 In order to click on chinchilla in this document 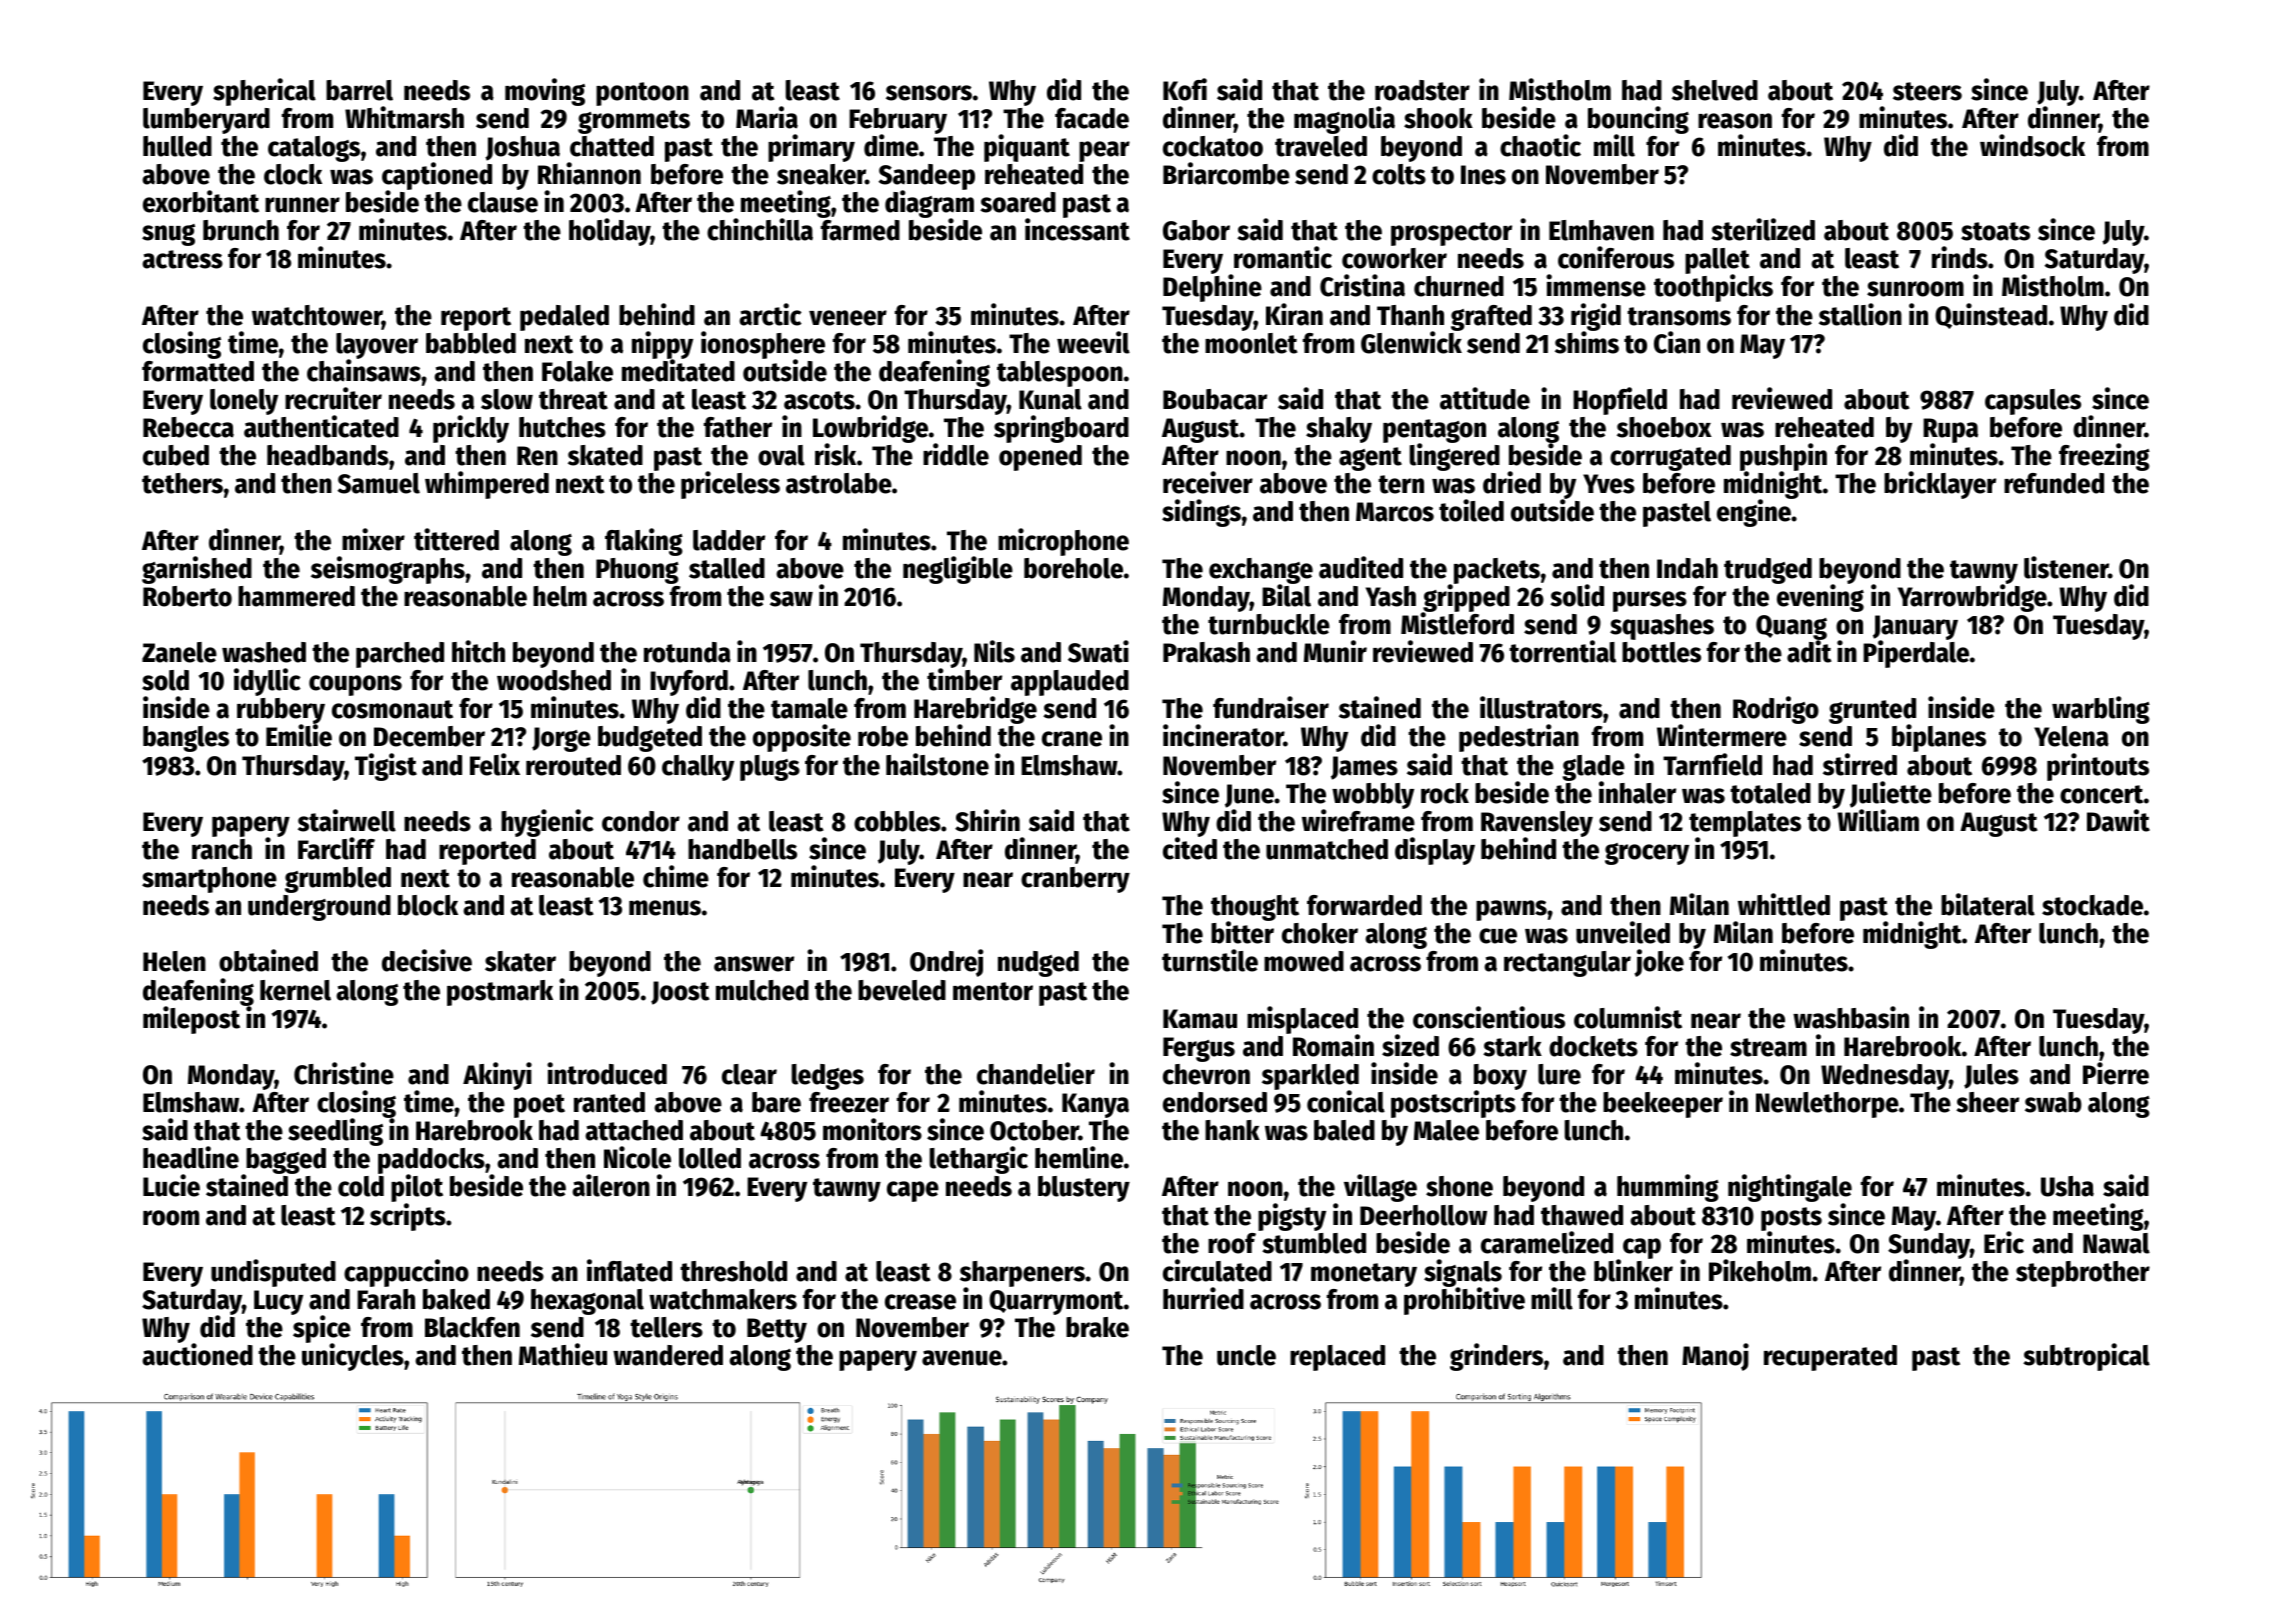, I will do `click(760, 229)`.
